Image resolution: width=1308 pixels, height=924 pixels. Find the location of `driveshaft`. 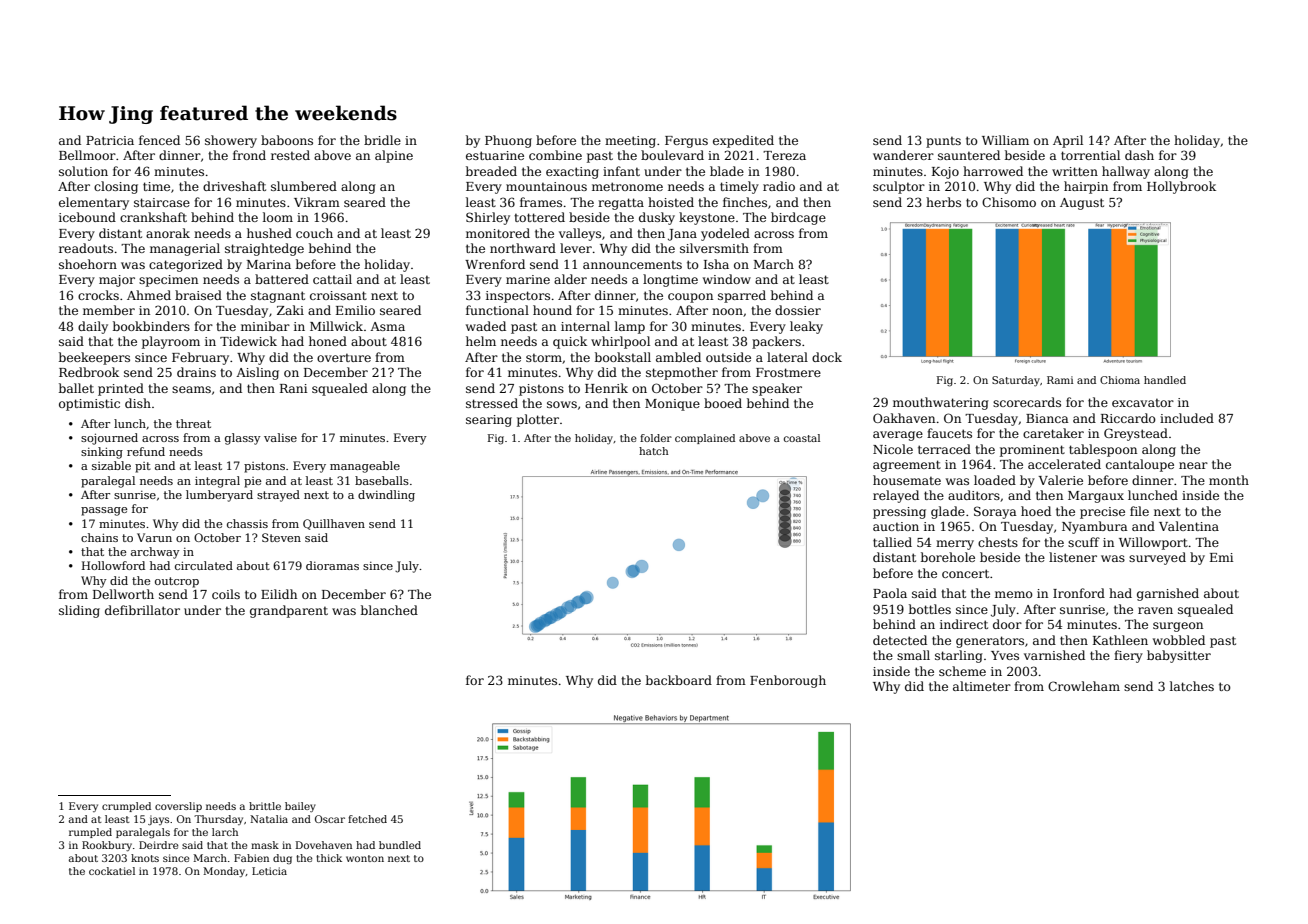

driveshaft is located at coordinates (234, 186).
